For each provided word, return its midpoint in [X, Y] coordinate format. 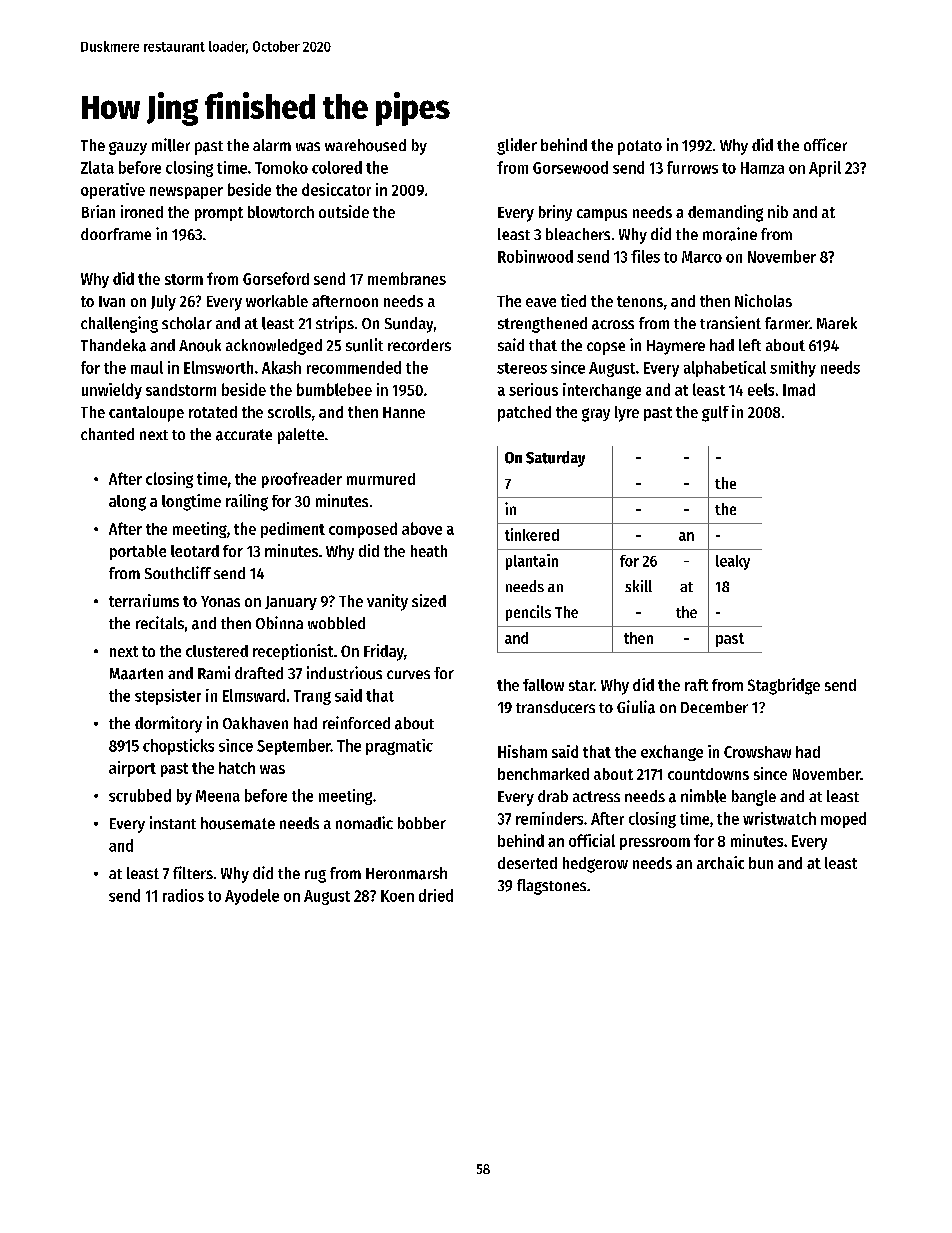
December [714, 707]
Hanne [404, 412]
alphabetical [725, 369]
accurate [244, 435]
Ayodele [252, 897]
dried [436, 895]
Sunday [409, 325]
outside [344, 211]
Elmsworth [218, 367]
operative [113, 191]
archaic [720, 862]
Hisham [522, 751]
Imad [799, 389]
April [825, 169]
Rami [214, 672]
